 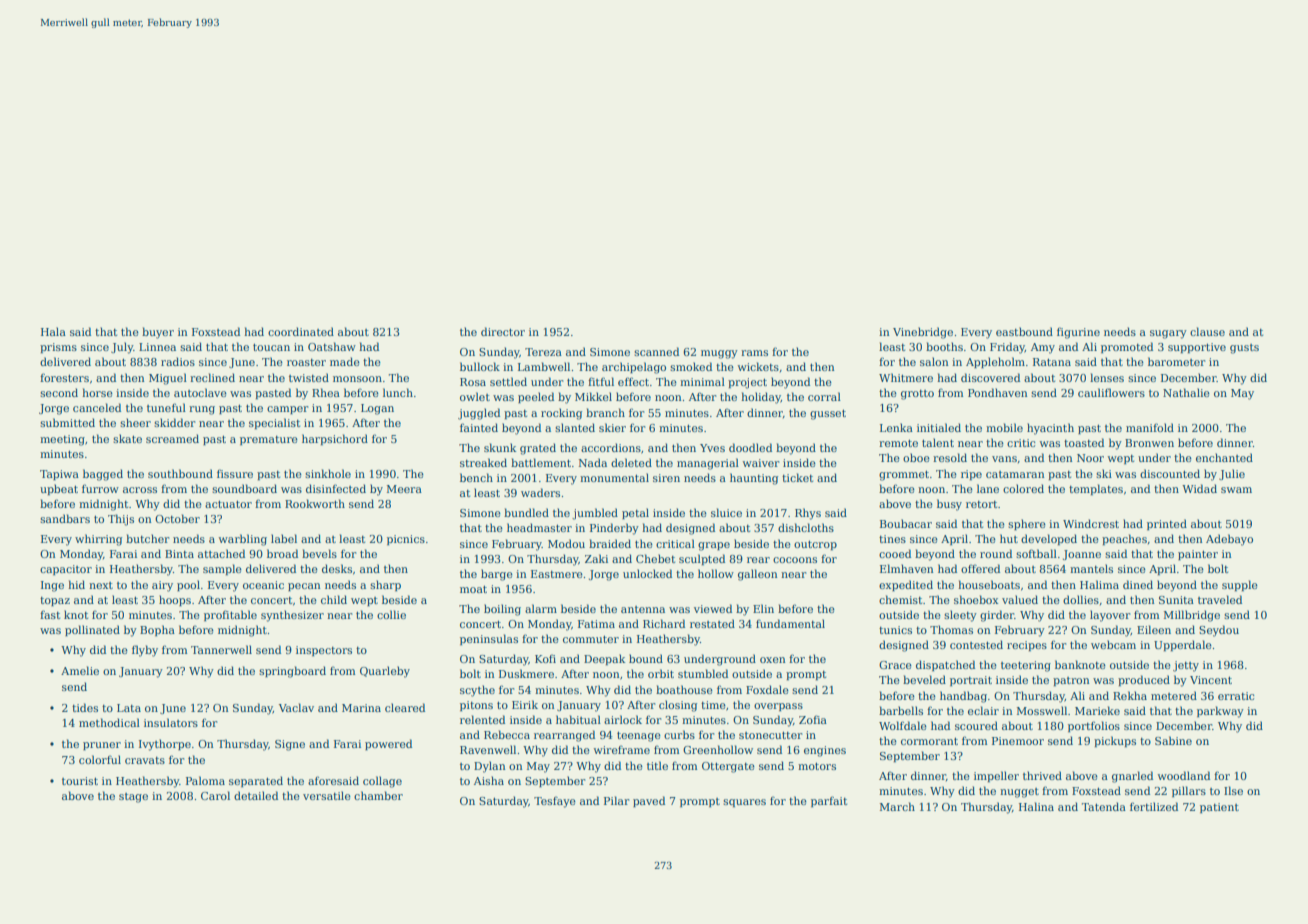 What do you see at coordinates (503, 331) in the screenshot?
I see `director` at bounding box center [503, 331].
